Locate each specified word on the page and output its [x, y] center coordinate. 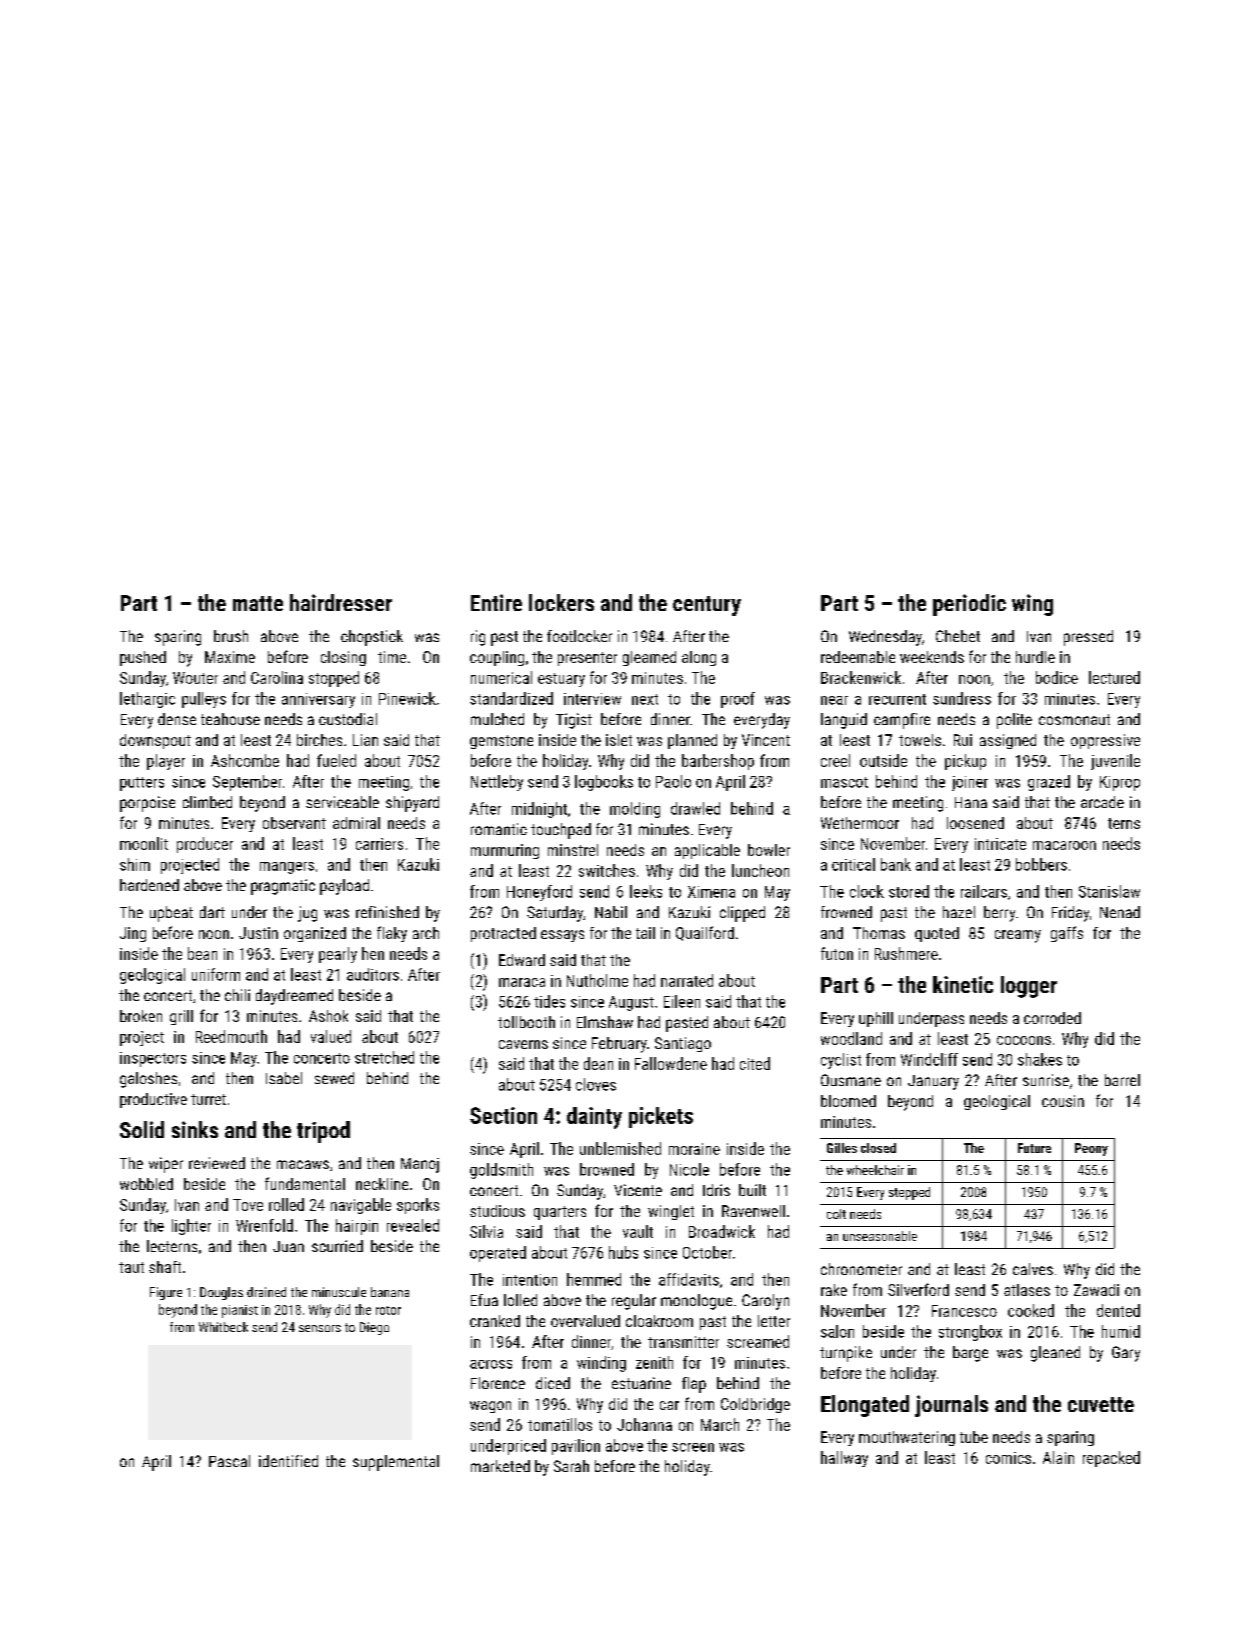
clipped [742, 914]
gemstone [501, 742]
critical [853, 864]
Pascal [229, 1461]
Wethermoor [860, 823]
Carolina [277, 677]
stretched [384, 1057]
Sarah [571, 1466]
